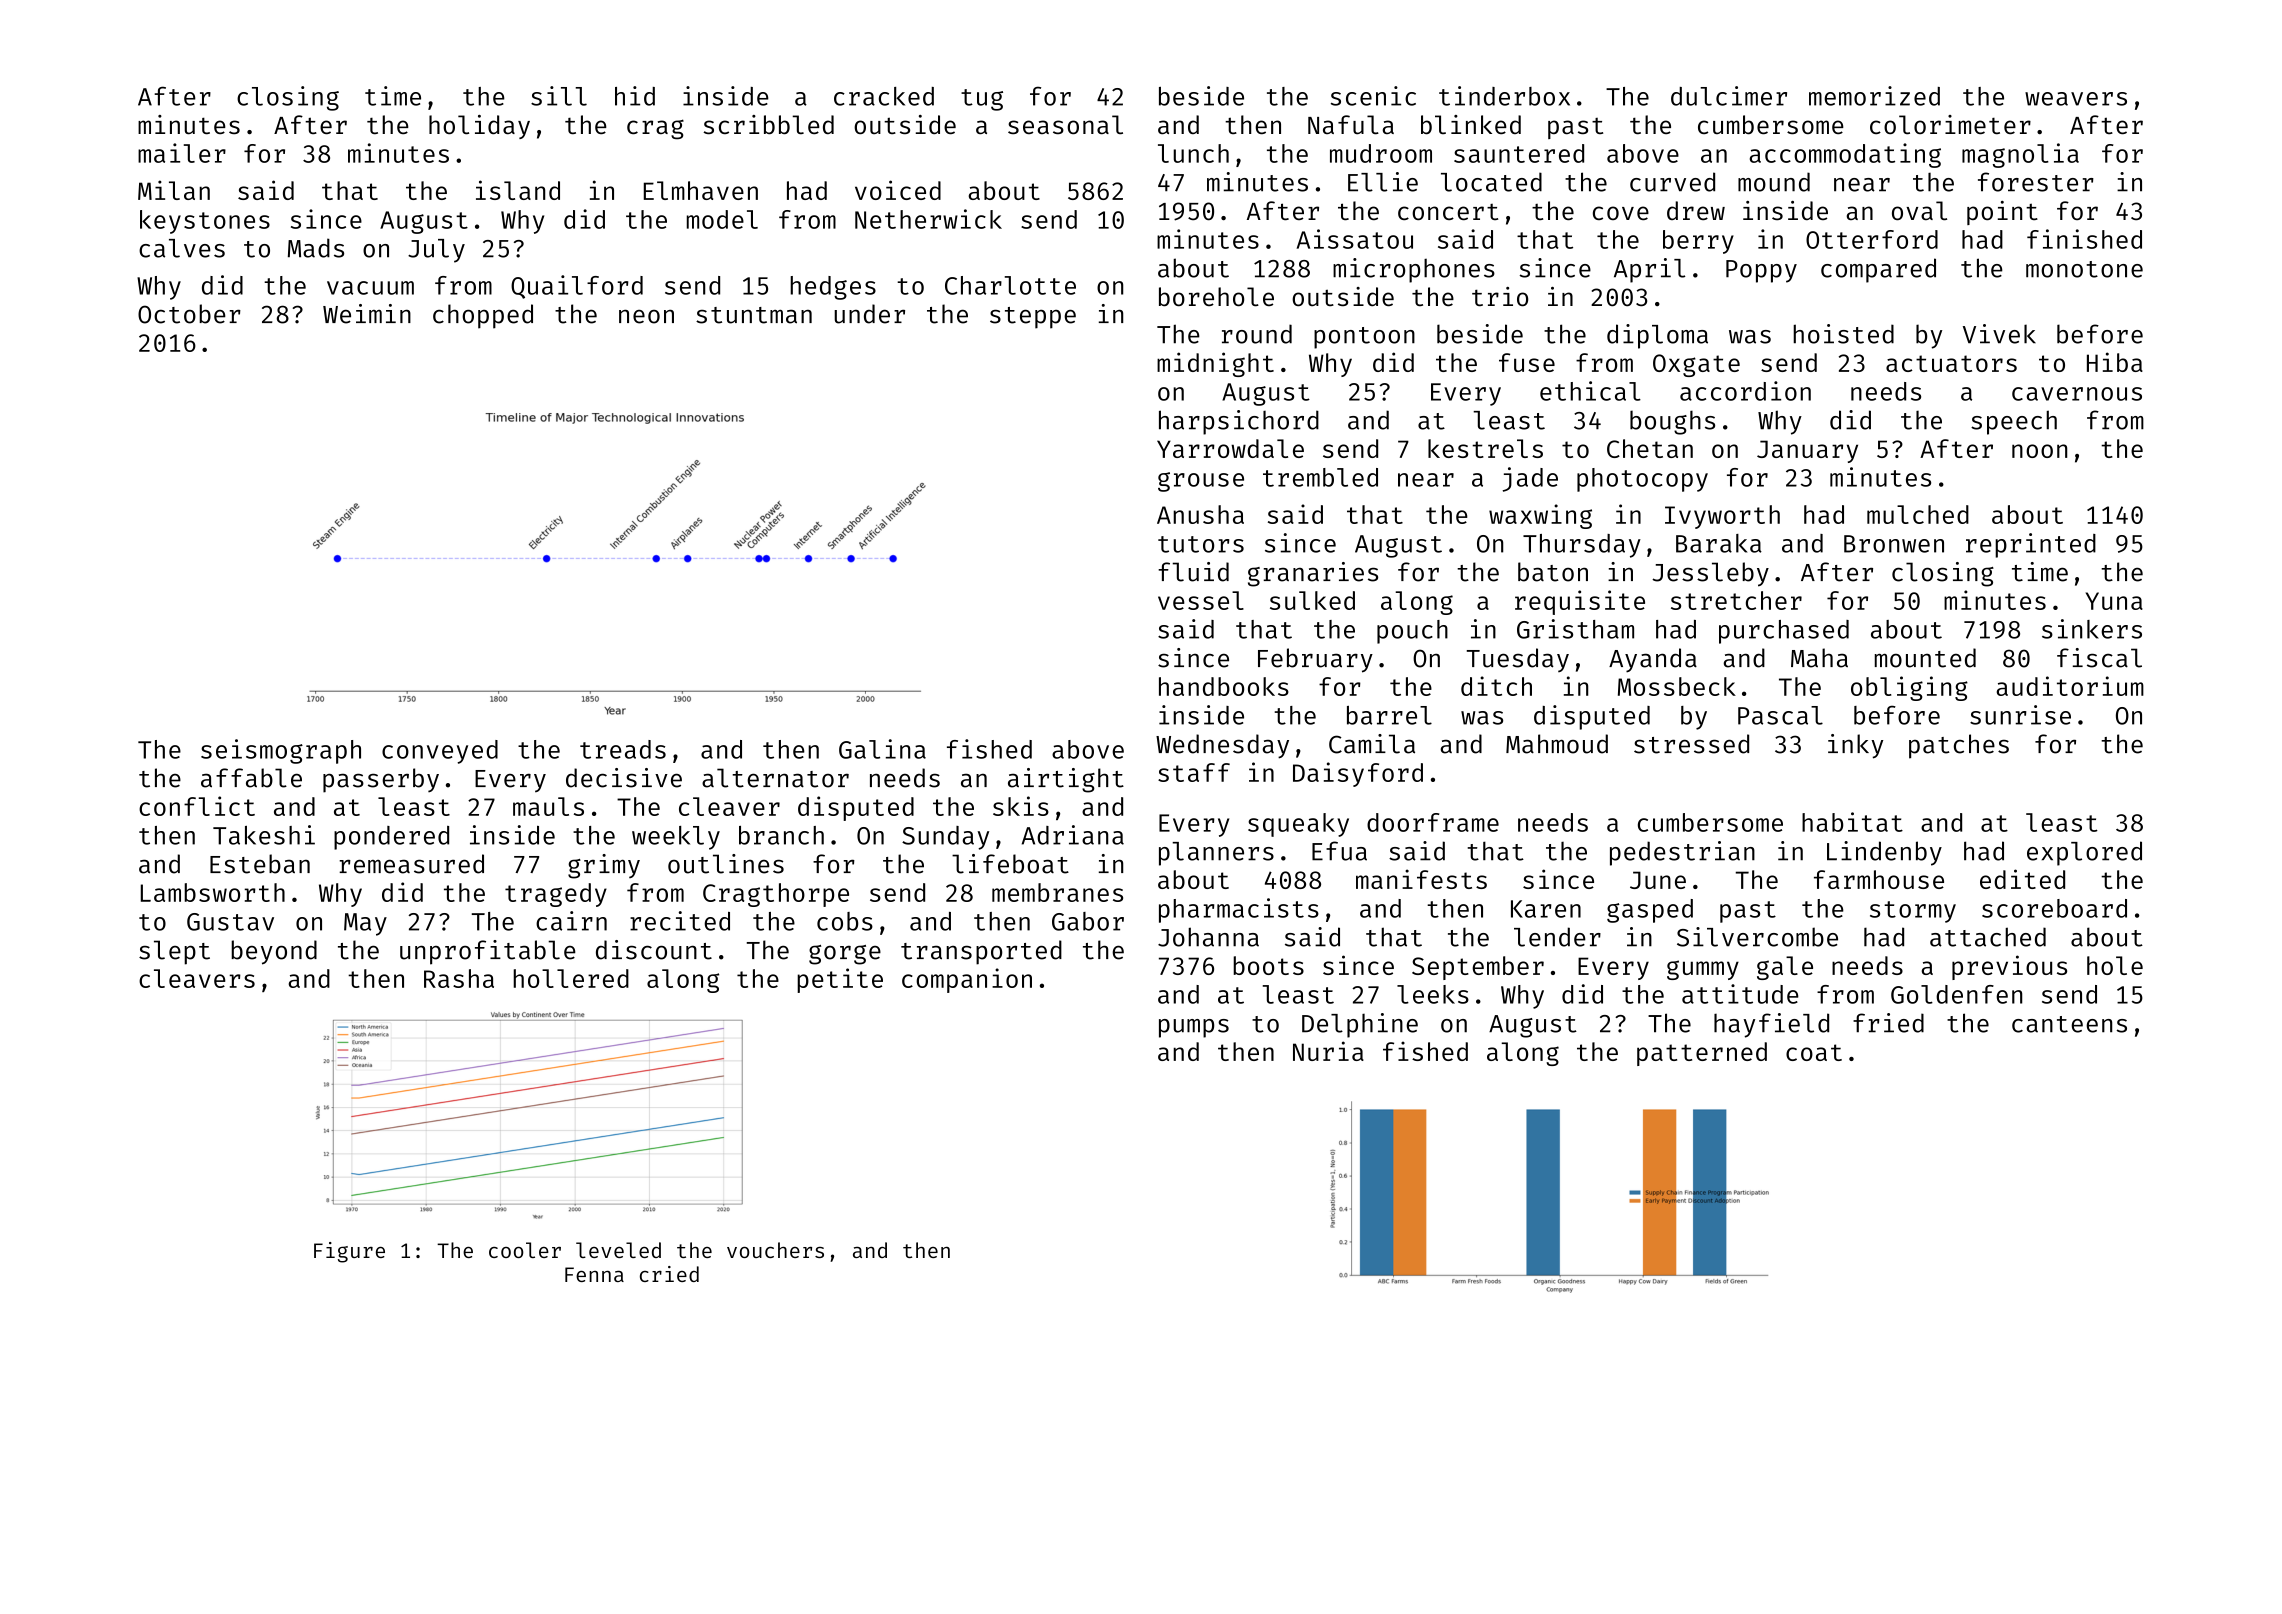  Describe the element at coordinates (1485, 448) in the screenshot. I see `kestrels` at that location.
